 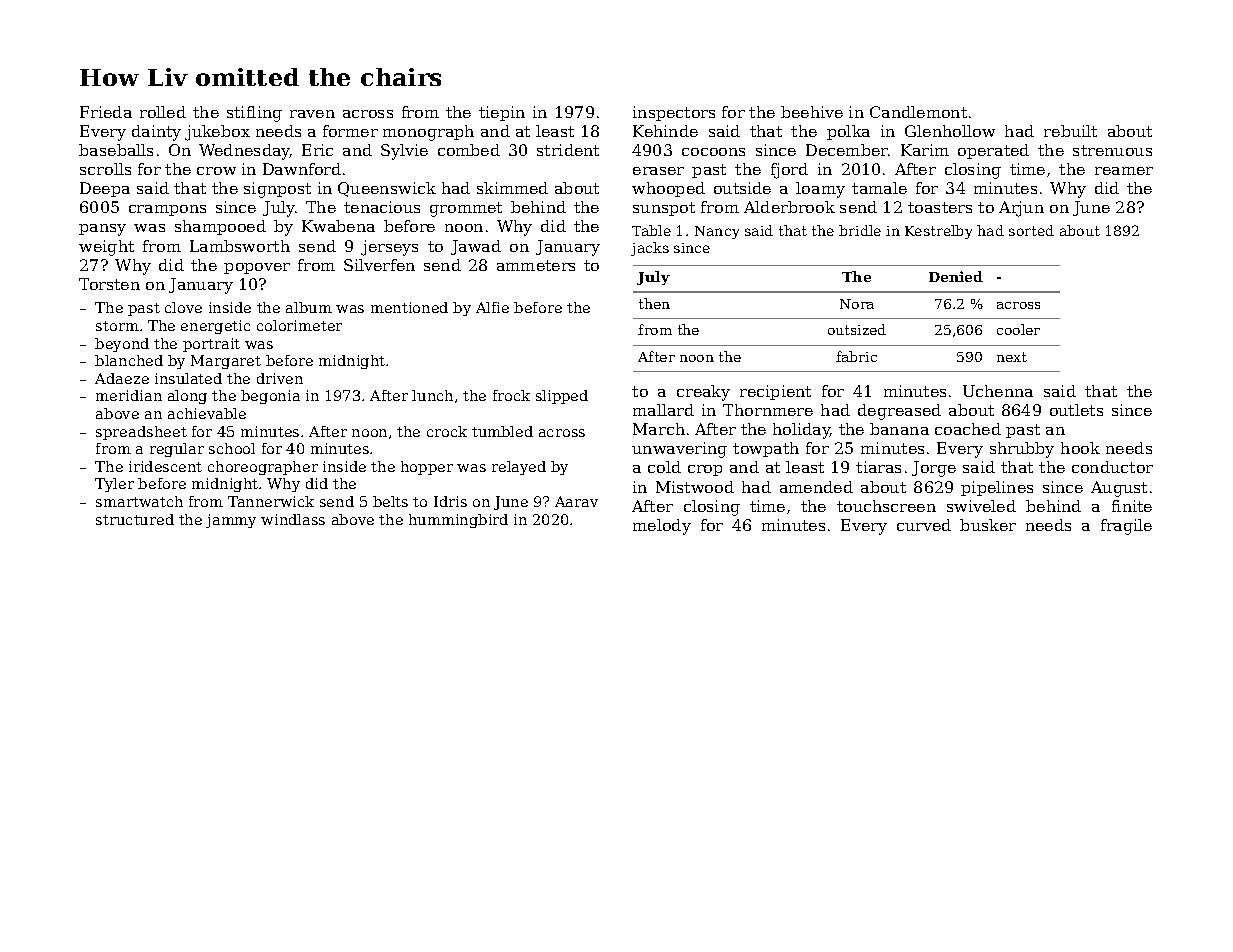 What do you see at coordinates (665, 131) in the screenshot?
I see `Kehinde` at bounding box center [665, 131].
